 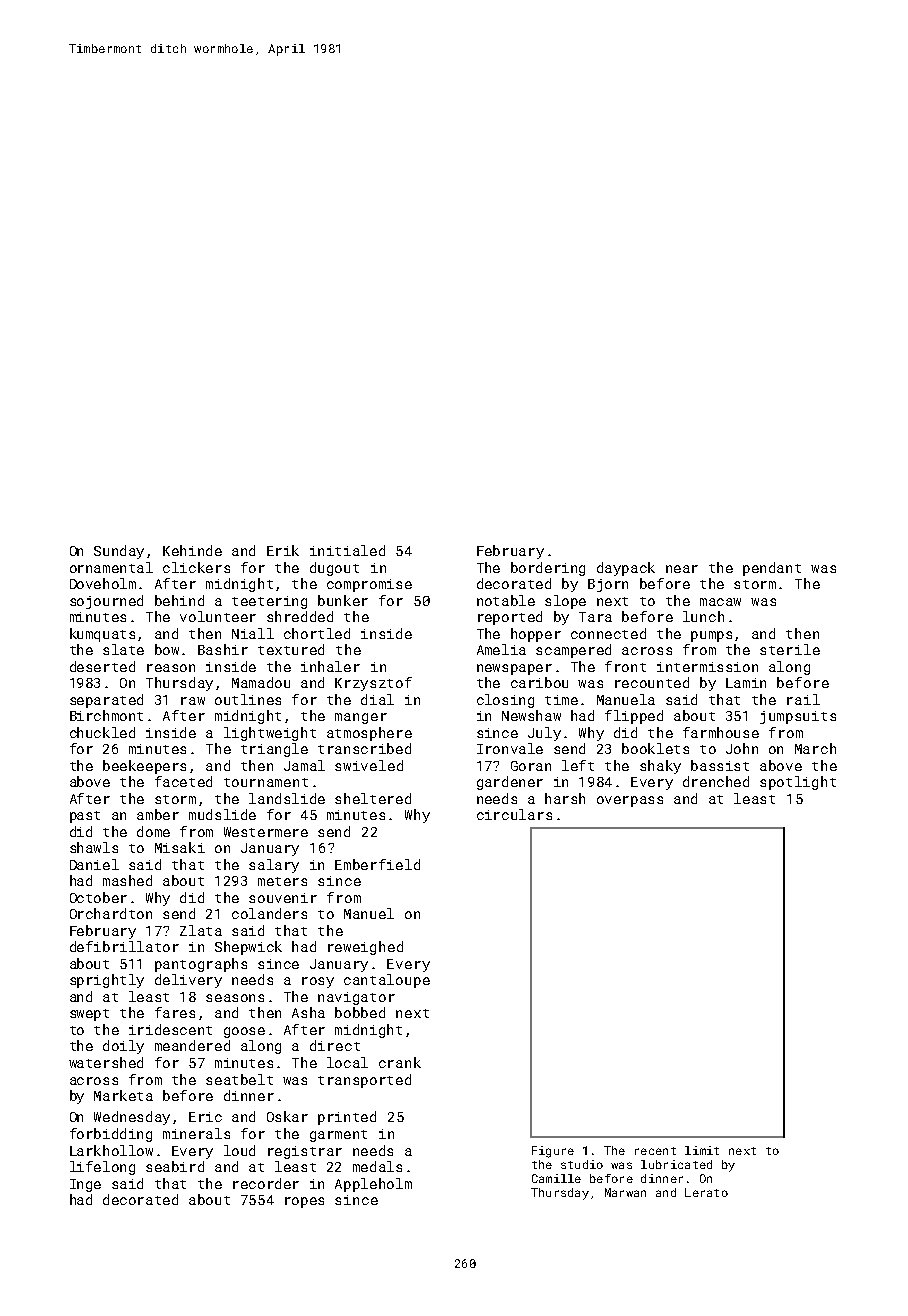 What do you see at coordinates (347, 550) in the screenshot?
I see `initialed` at bounding box center [347, 550].
